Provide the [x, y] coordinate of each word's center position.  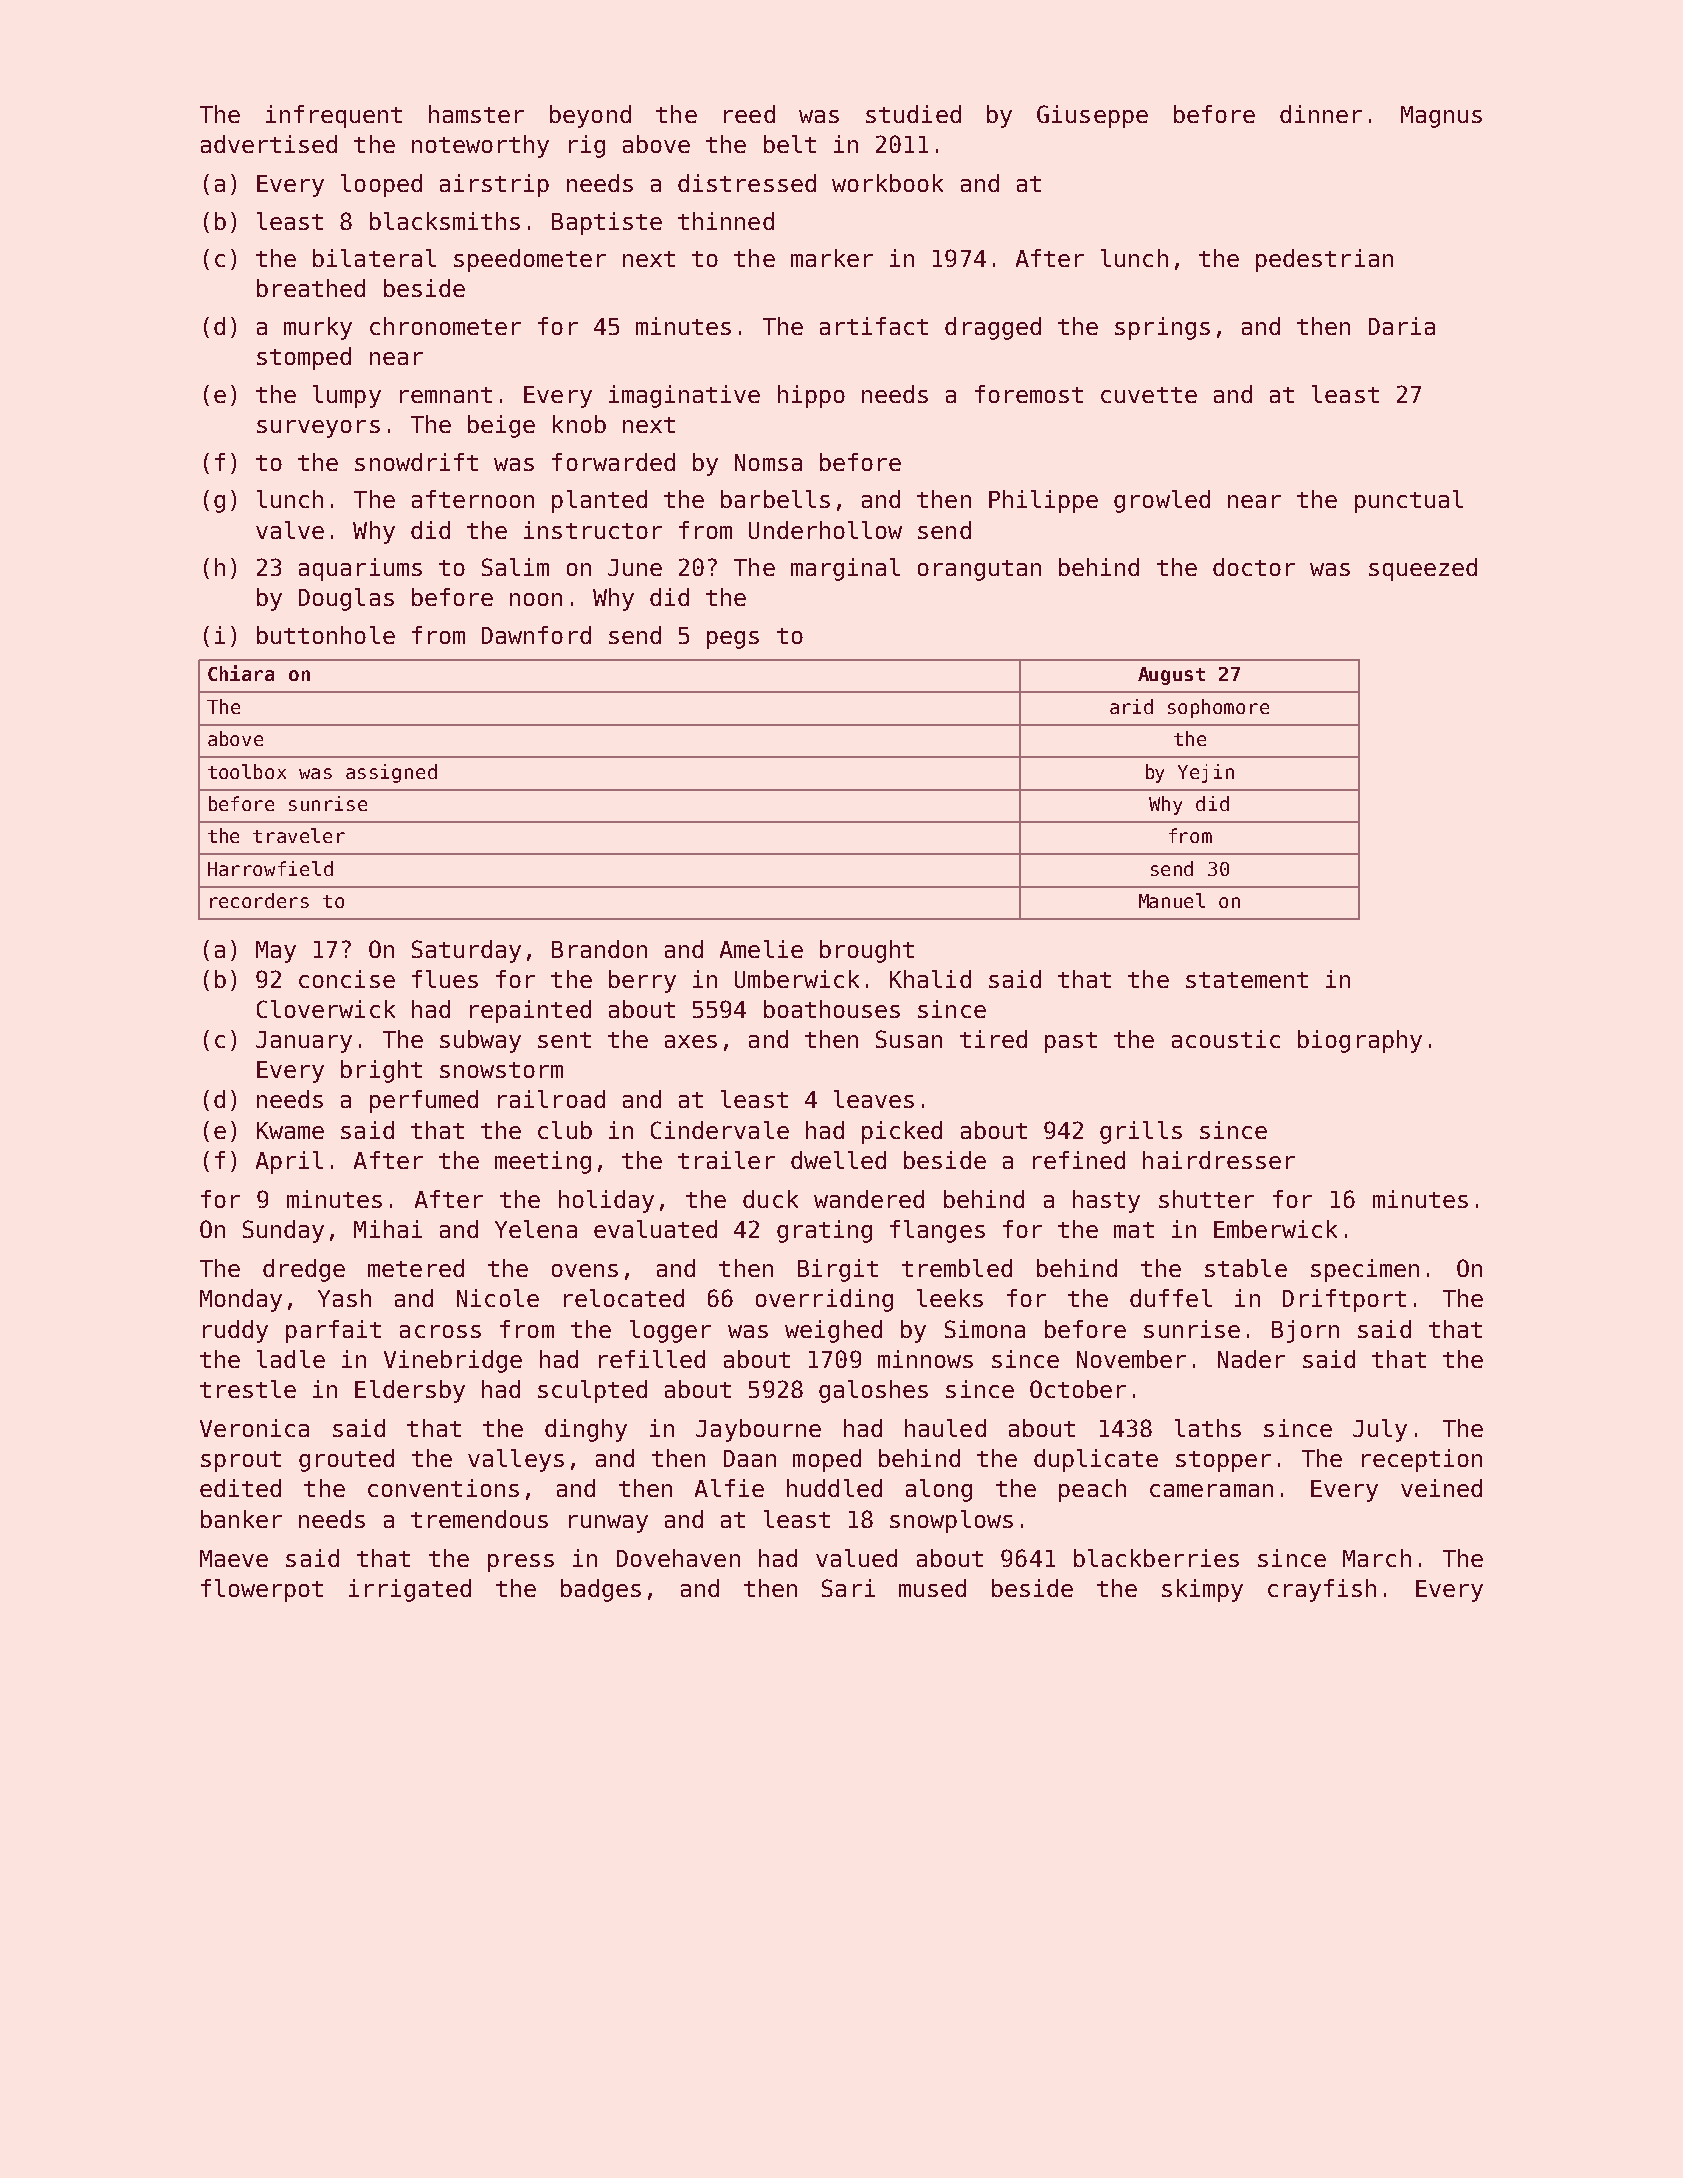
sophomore [1218, 708]
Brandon [599, 949]
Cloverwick [326, 1009]
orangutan [979, 570]
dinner [1321, 114]
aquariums [360, 569]
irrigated [410, 1590]
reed [749, 114]
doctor [1254, 567]
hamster [476, 114]
